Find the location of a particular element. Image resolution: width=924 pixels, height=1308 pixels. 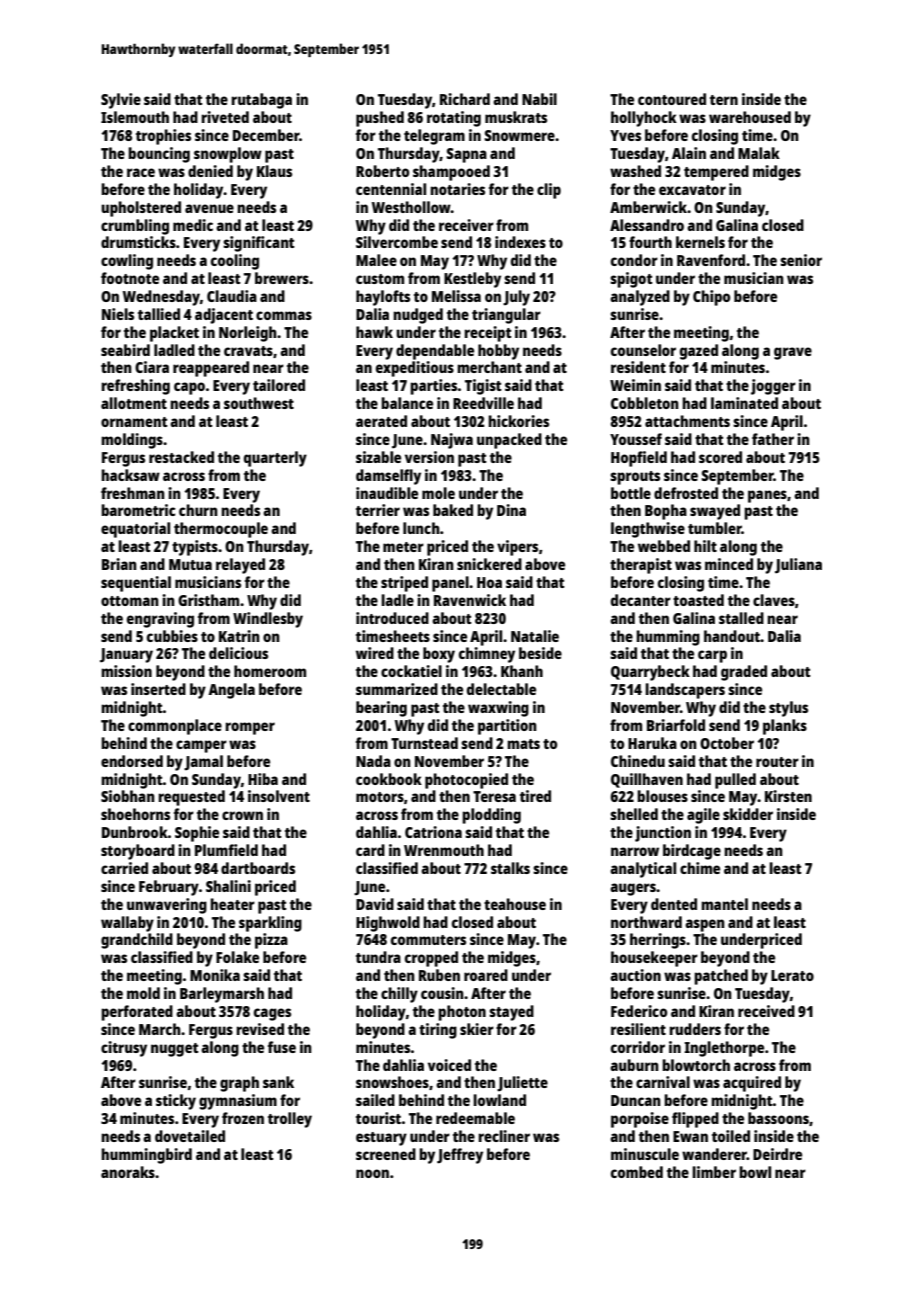

rutabaga is located at coordinates (261, 101).
